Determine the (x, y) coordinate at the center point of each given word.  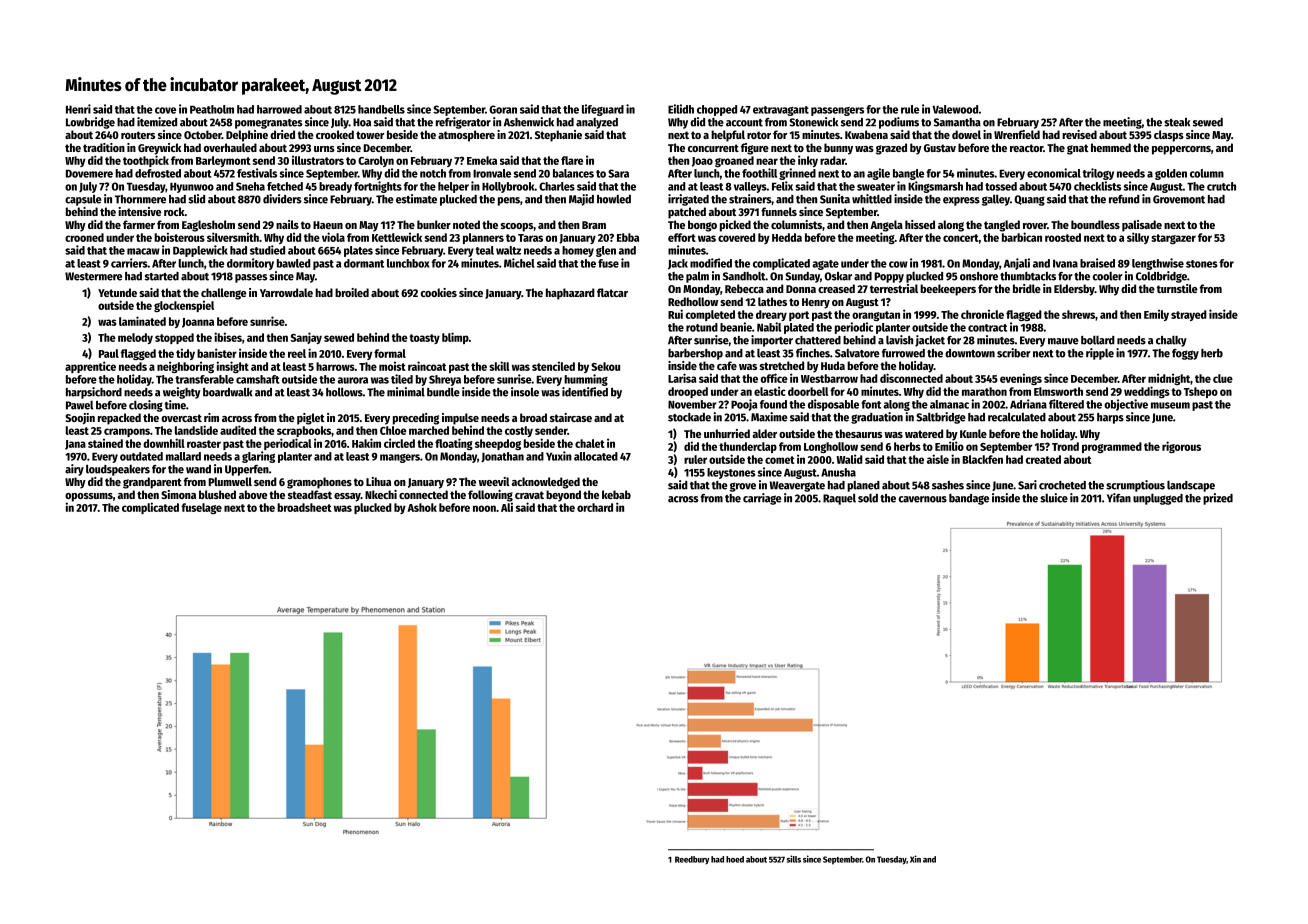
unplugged (1158, 499)
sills (794, 859)
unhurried (727, 433)
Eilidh (681, 109)
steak (1177, 122)
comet (780, 460)
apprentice (90, 367)
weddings (1147, 392)
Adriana (1028, 404)
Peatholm (212, 109)
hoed (735, 859)
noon (484, 508)
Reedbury (692, 860)
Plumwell (230, 481)
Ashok (422, 507)
